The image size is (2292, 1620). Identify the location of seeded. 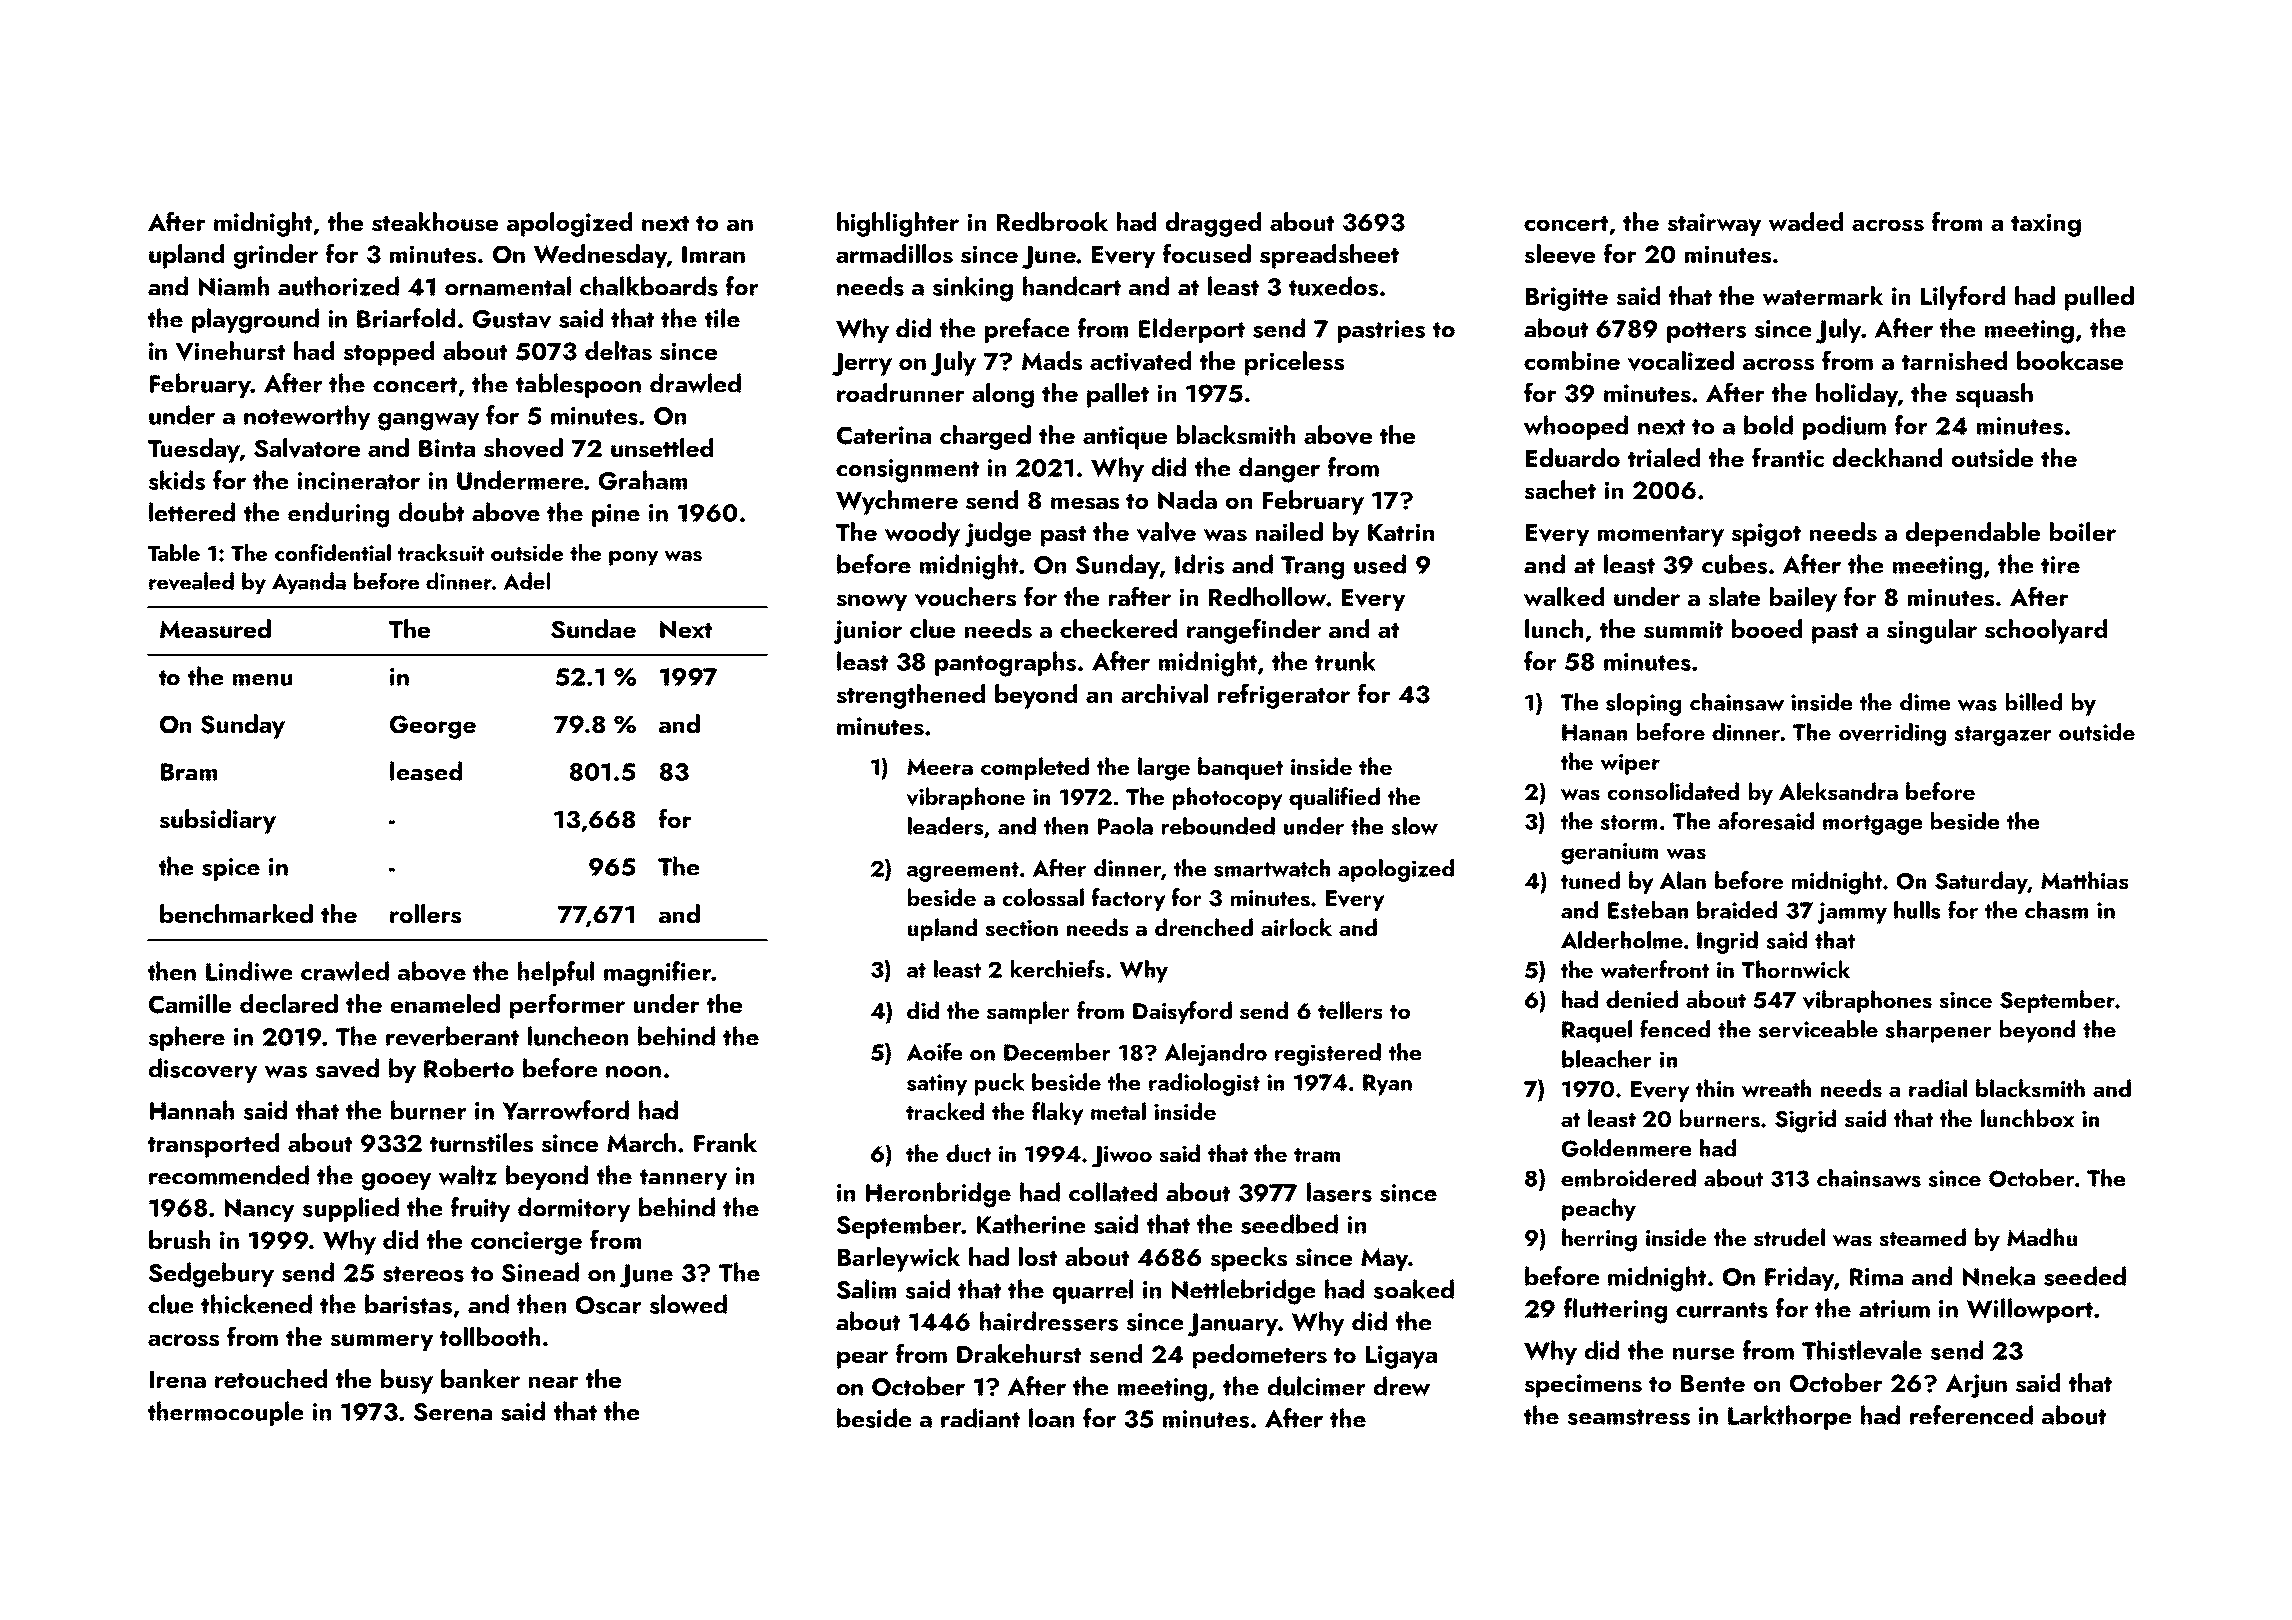
(2085, 1276).
